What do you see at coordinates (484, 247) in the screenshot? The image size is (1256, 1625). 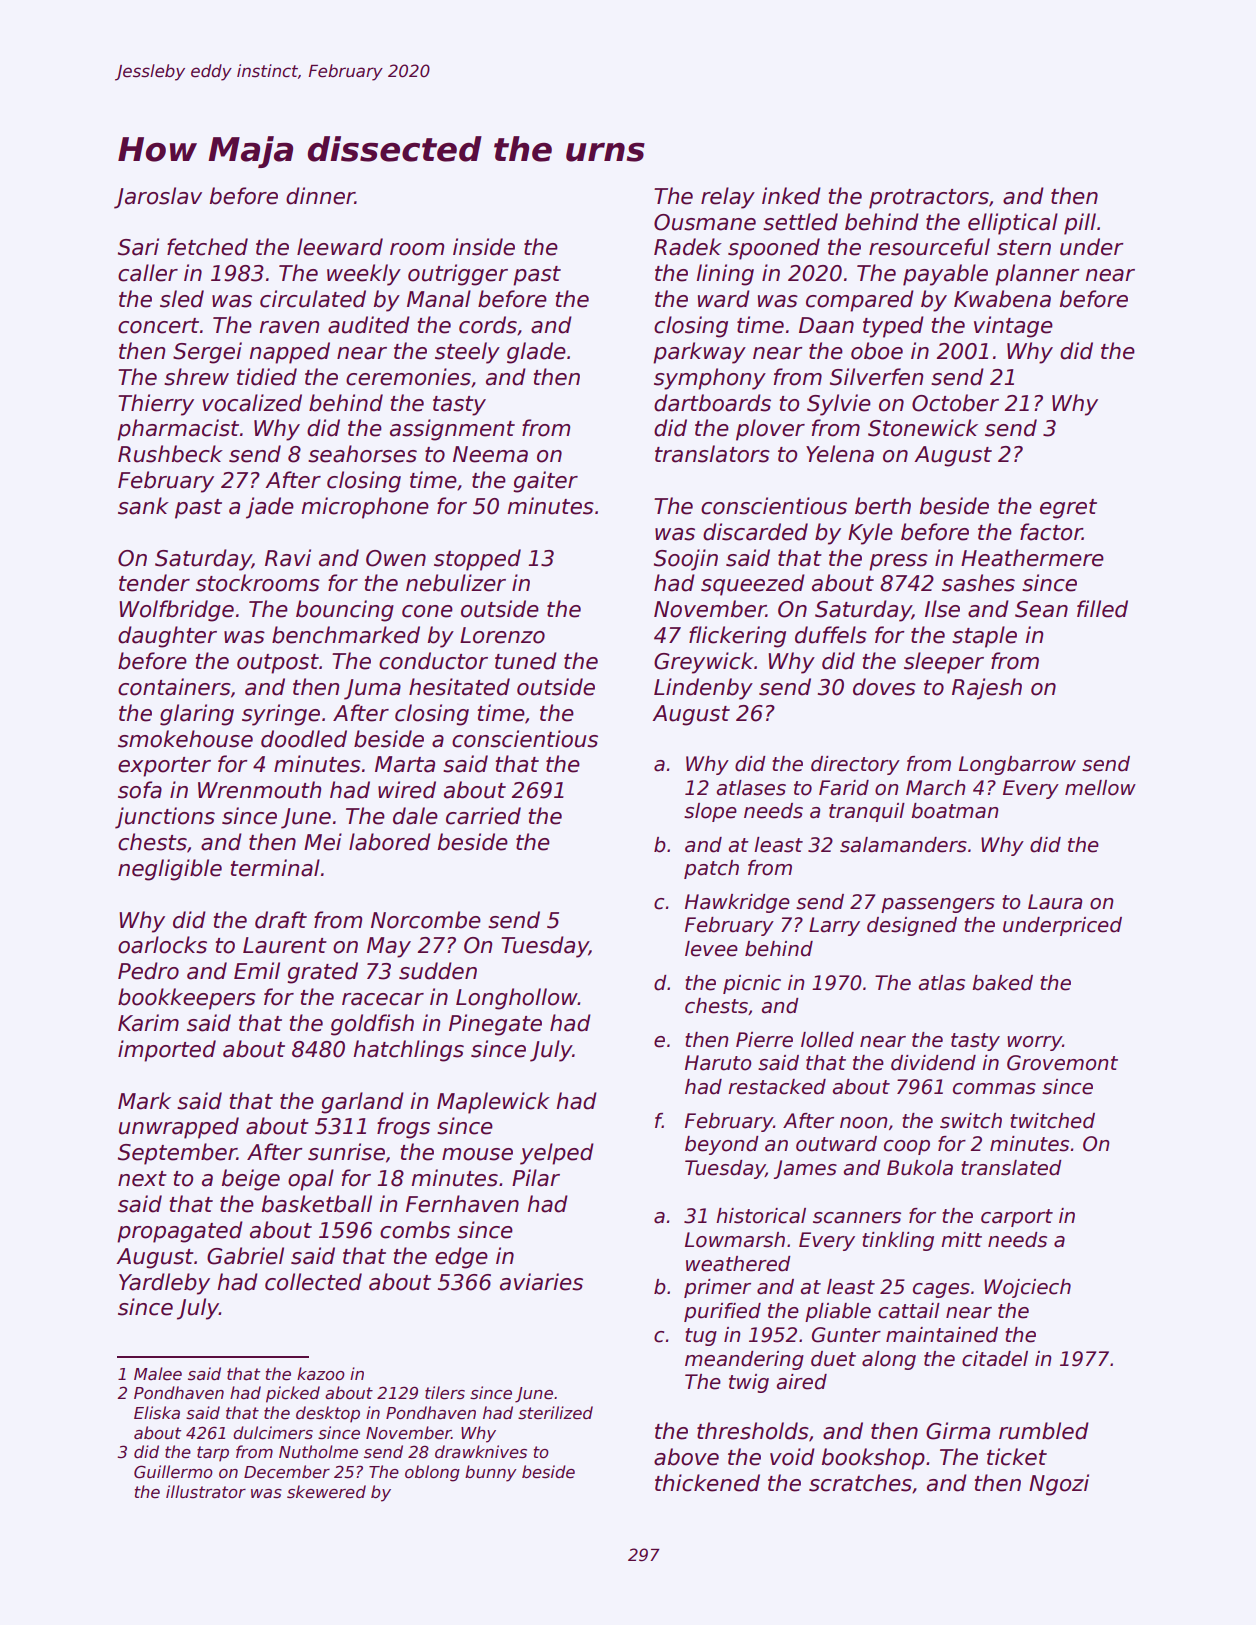 I see `inside` at bounding box center [484, 247].
